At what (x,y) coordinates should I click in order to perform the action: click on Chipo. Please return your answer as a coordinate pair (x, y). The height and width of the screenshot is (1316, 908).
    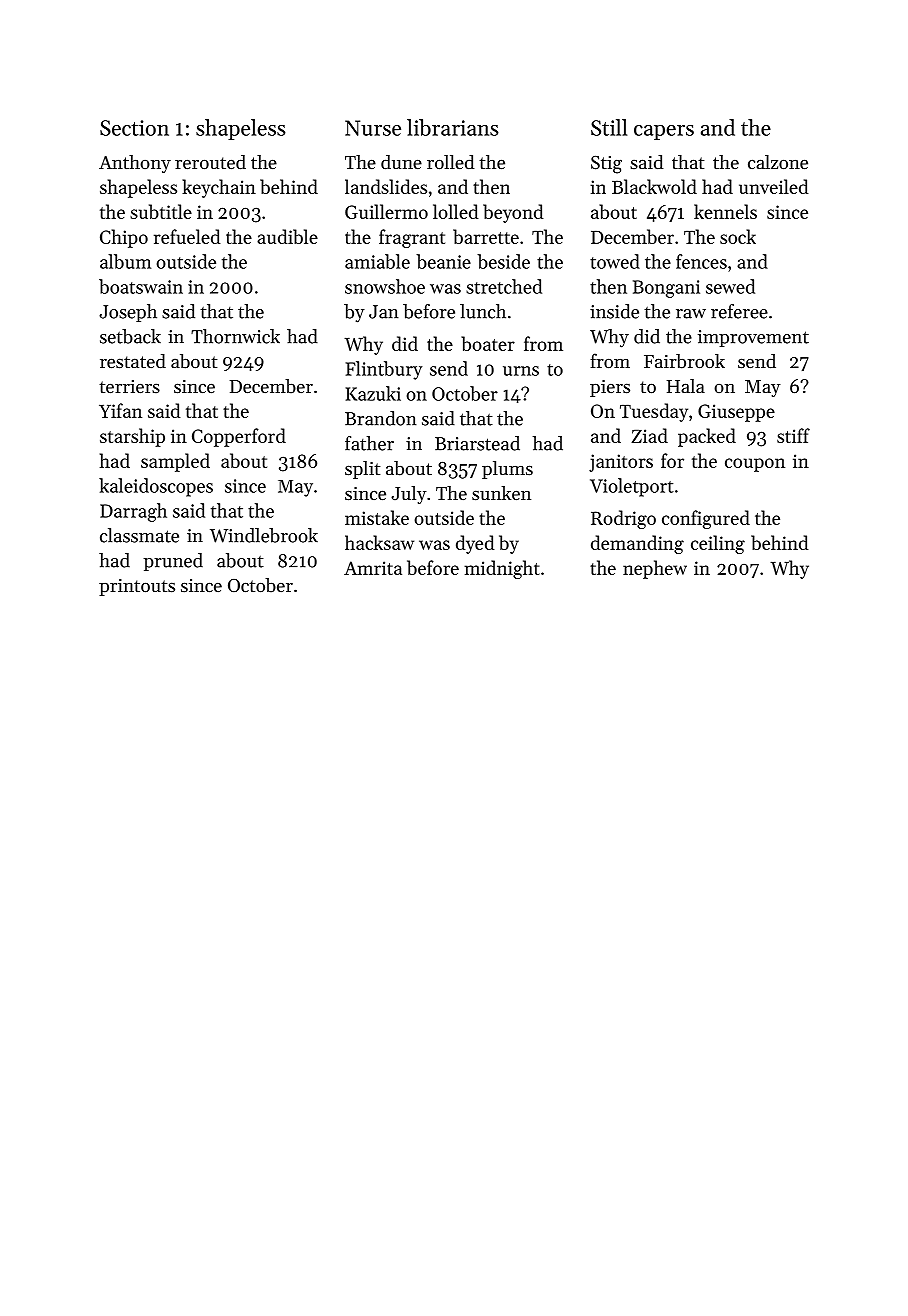
    Looking at the image, I should click on (124, 238).
